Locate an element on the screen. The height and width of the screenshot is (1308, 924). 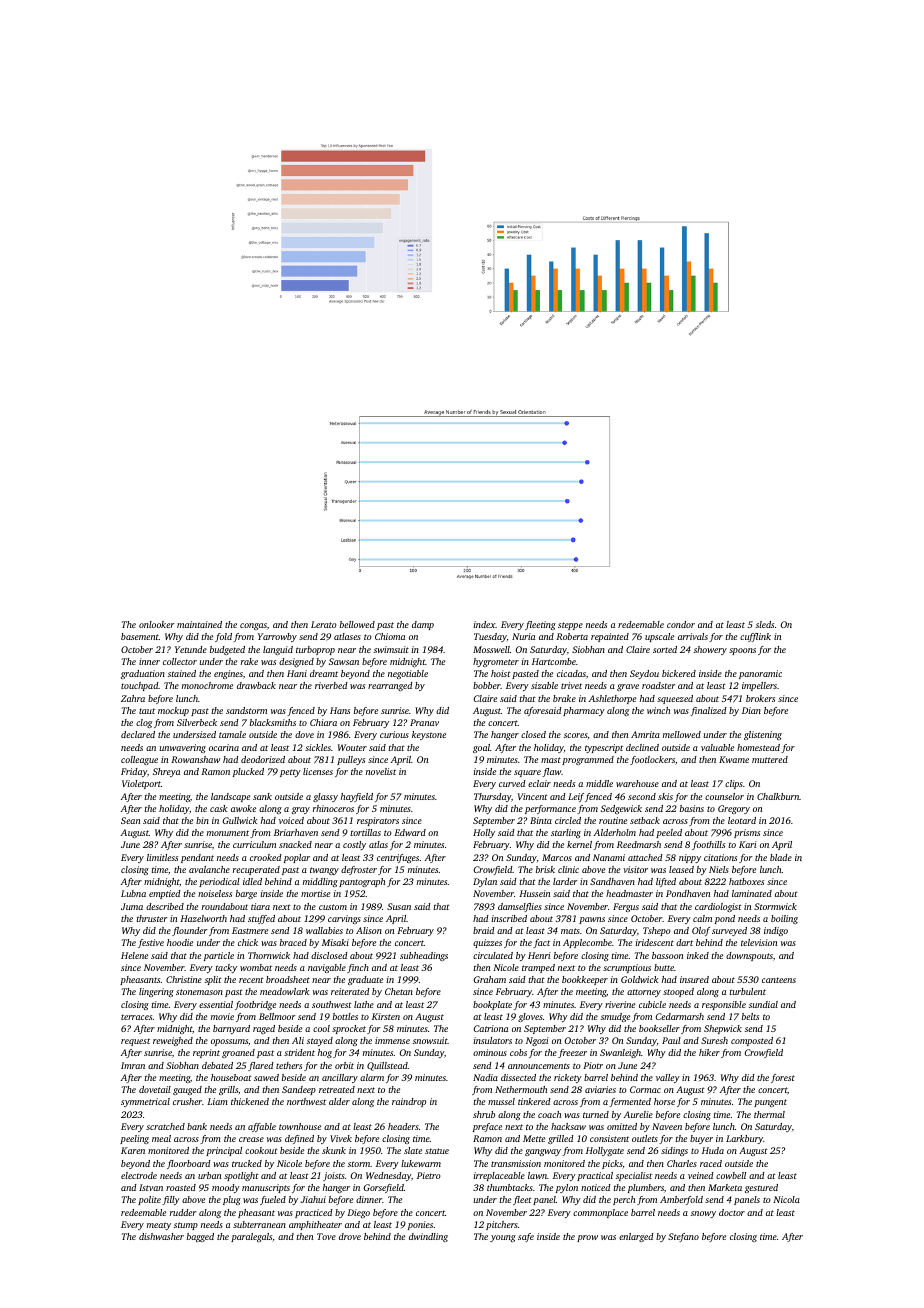
Hazelworth is located at coordinates (203, 918).
